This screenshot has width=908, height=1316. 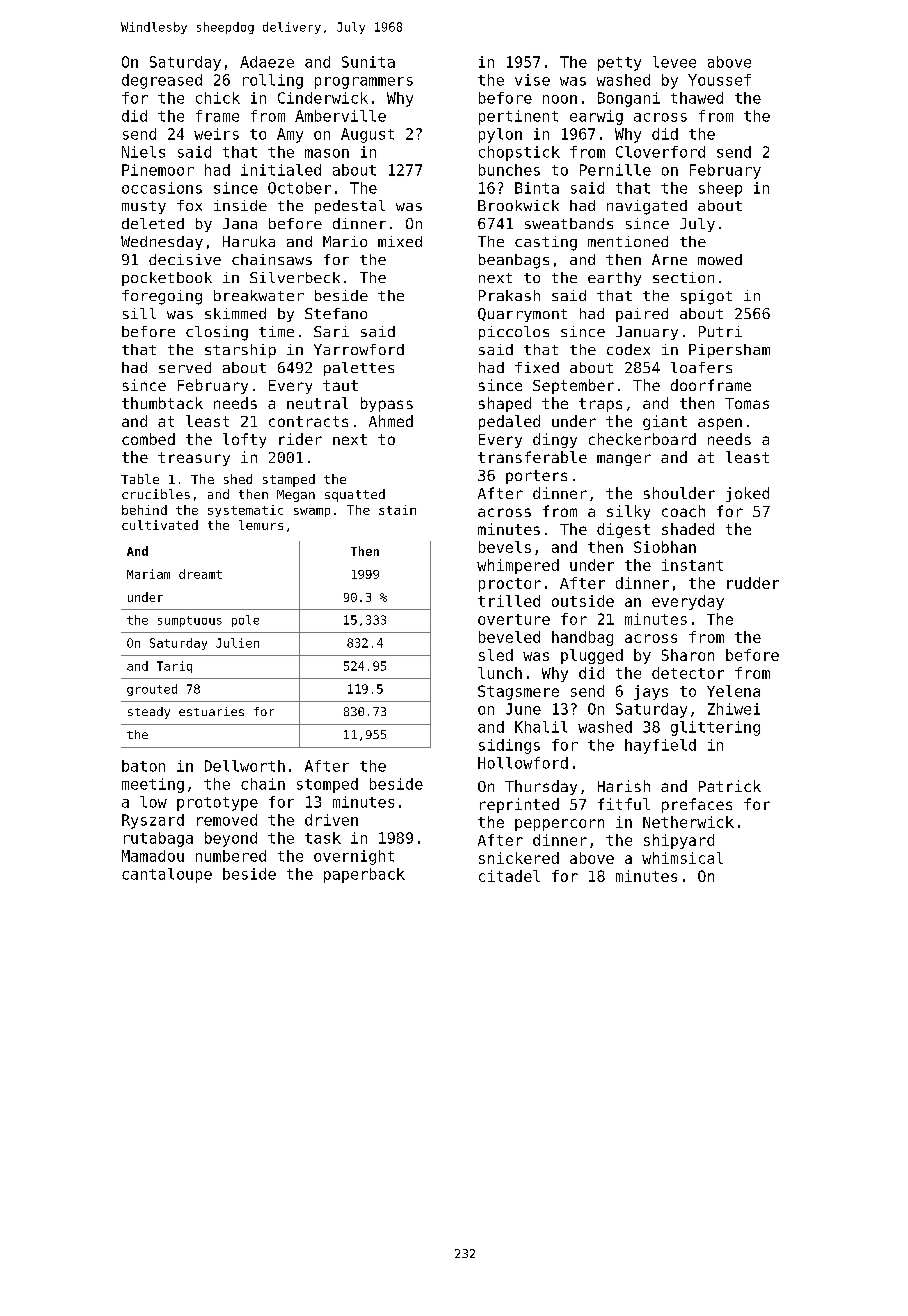 I want to click on prototype, so click(x=217, y=804).
